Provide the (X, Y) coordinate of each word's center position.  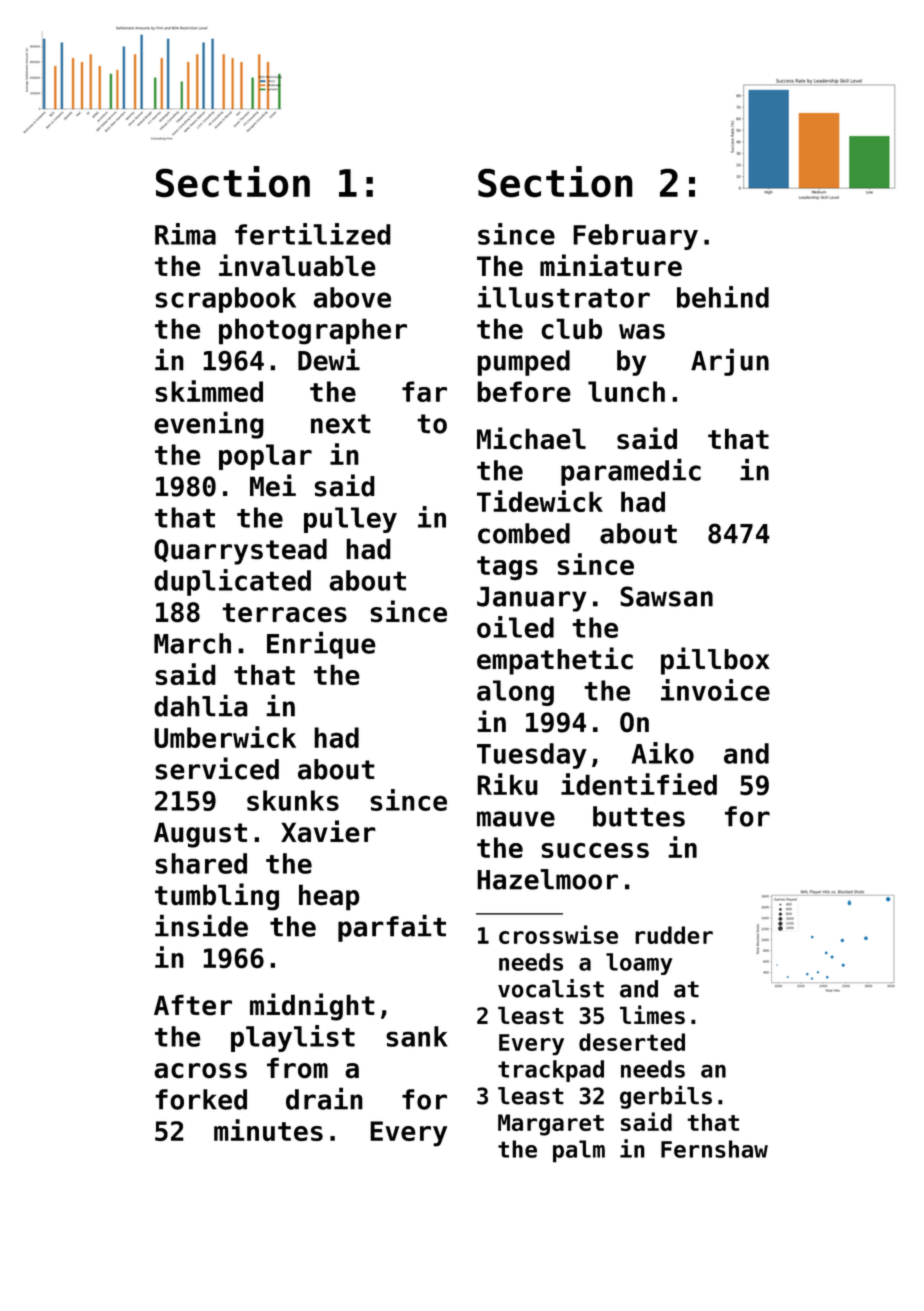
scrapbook (225, 300)
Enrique (321, 645)
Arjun (730, 362)
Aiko (663, 753)
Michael (531, 438)
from (297, 1068)
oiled (515, 627)
